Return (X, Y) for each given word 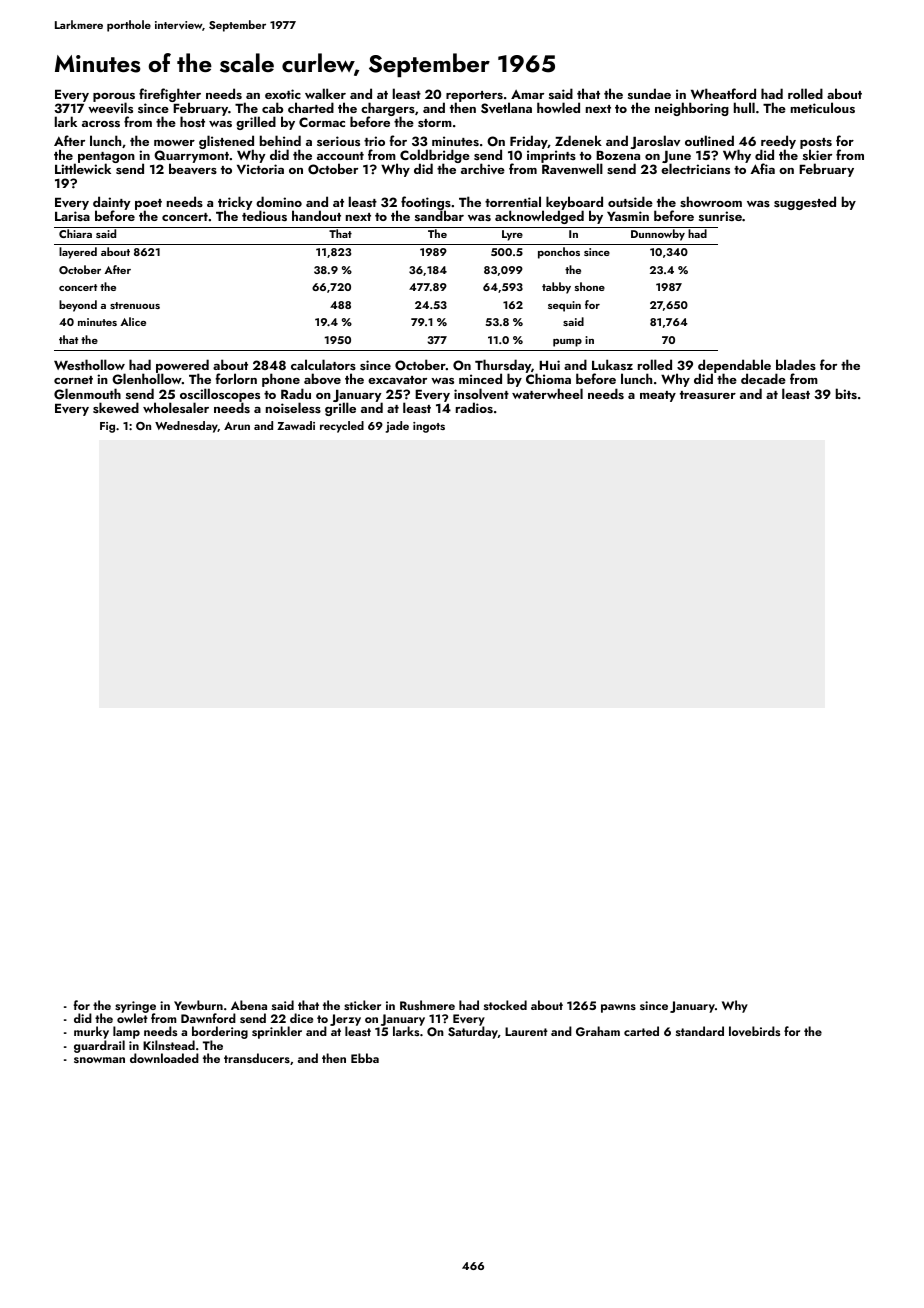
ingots (429, 427)
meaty (658, 396)
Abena (249, 1005)
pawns (618, 1008)
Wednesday (186, 427)
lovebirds (754, 1031)
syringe (135, 1007)
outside (630, 201)
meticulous (823, 107)
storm (435, 123)
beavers (193, 169)
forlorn (236, 378)
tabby (556, 288)
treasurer (708, 395)
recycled (342, 427)
